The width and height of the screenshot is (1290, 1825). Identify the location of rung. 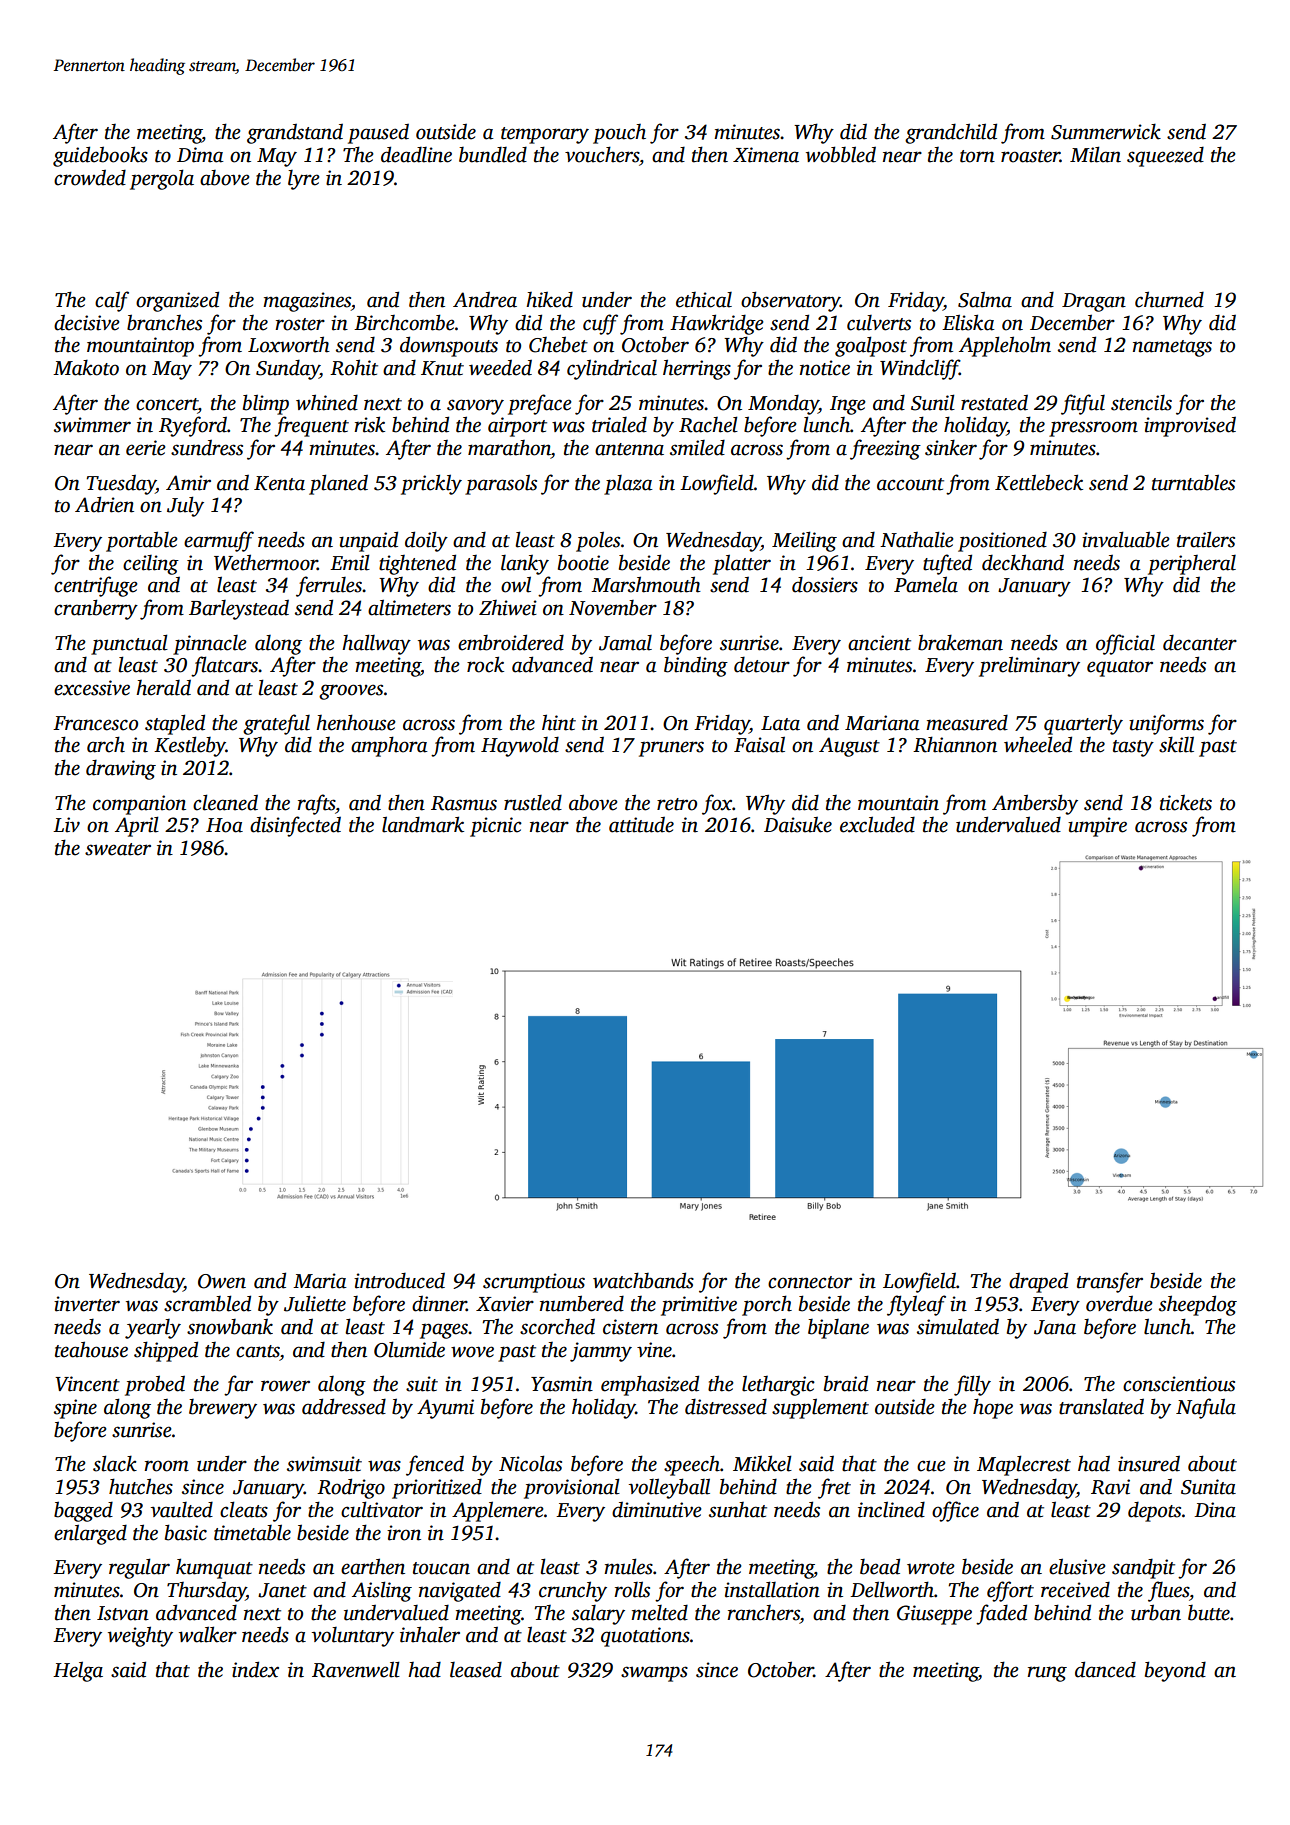
(1047, 1674).
